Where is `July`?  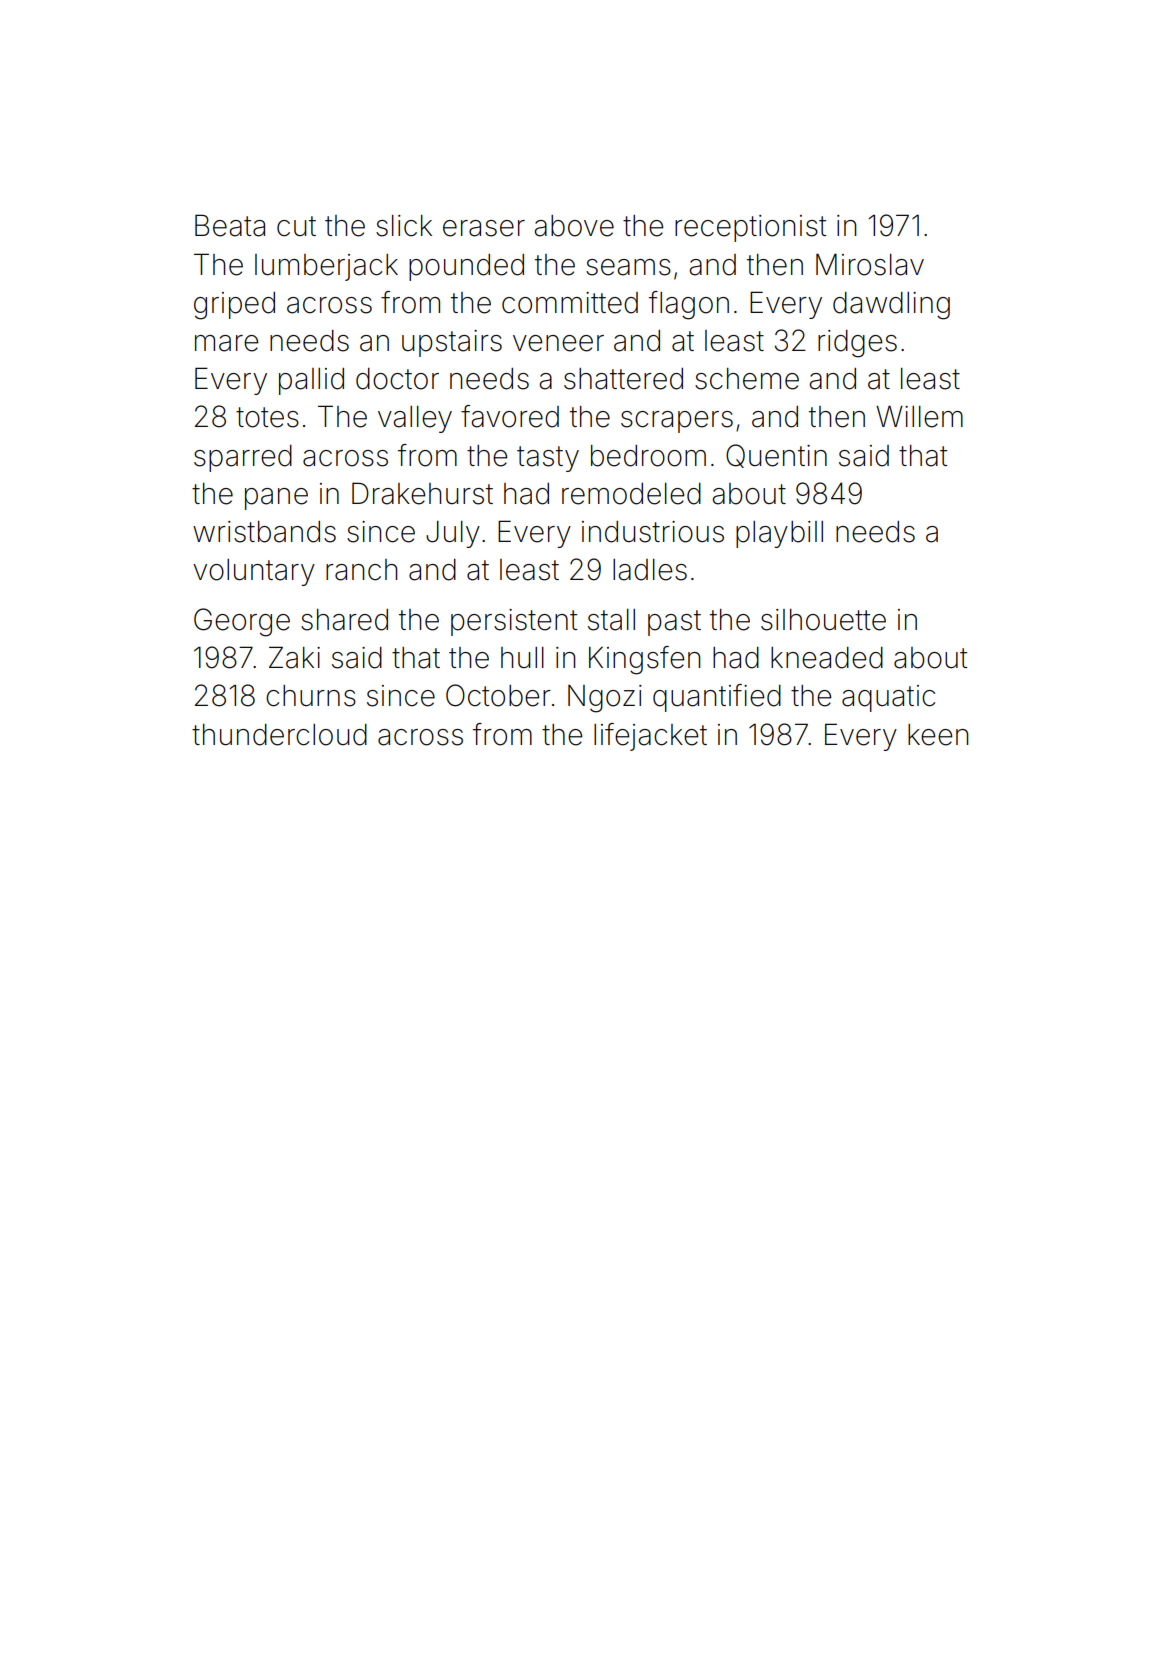
July is located at coordinates (453, 534).
